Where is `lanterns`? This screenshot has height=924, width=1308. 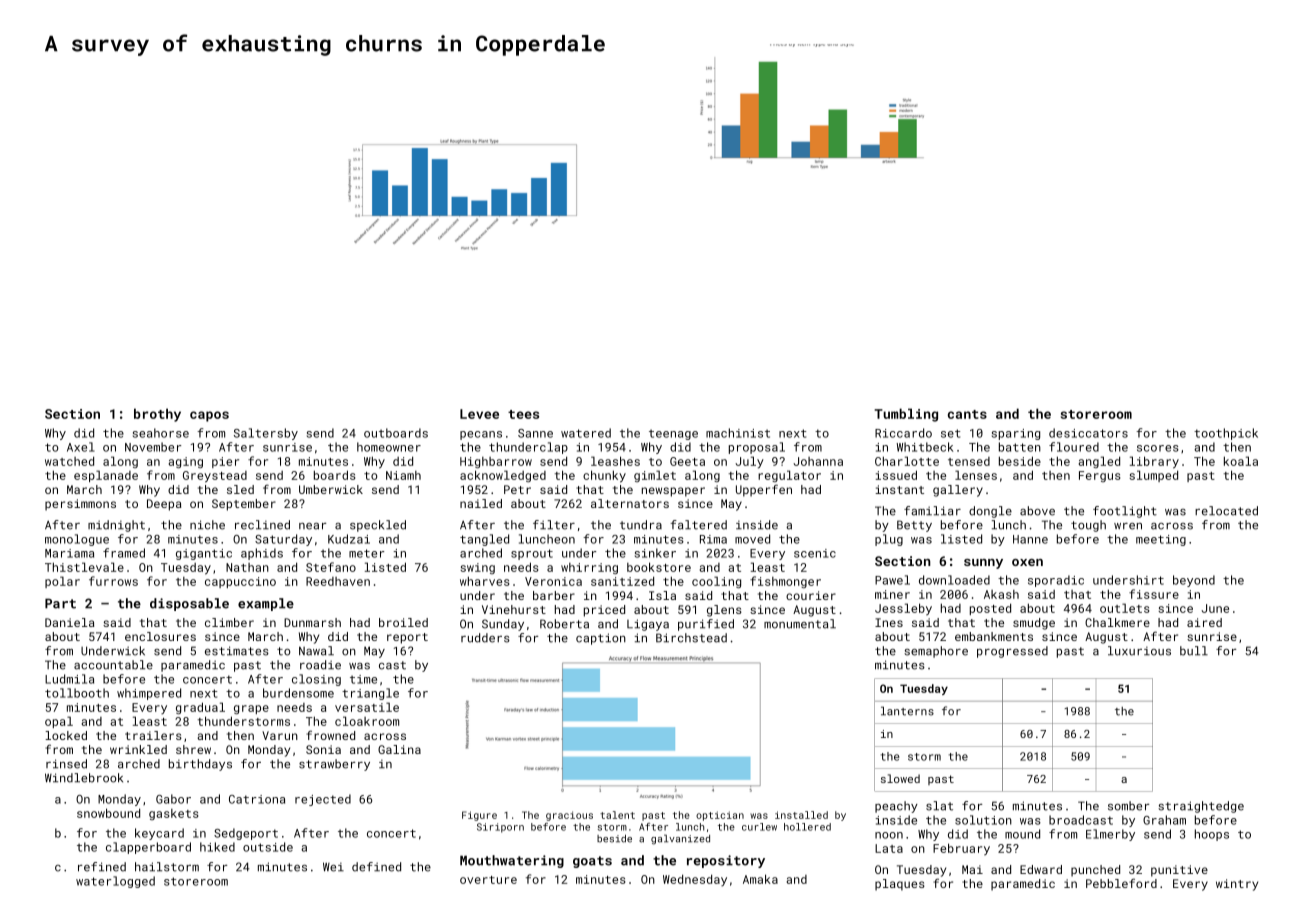
lanterns is located at coordinates (907, 711).
